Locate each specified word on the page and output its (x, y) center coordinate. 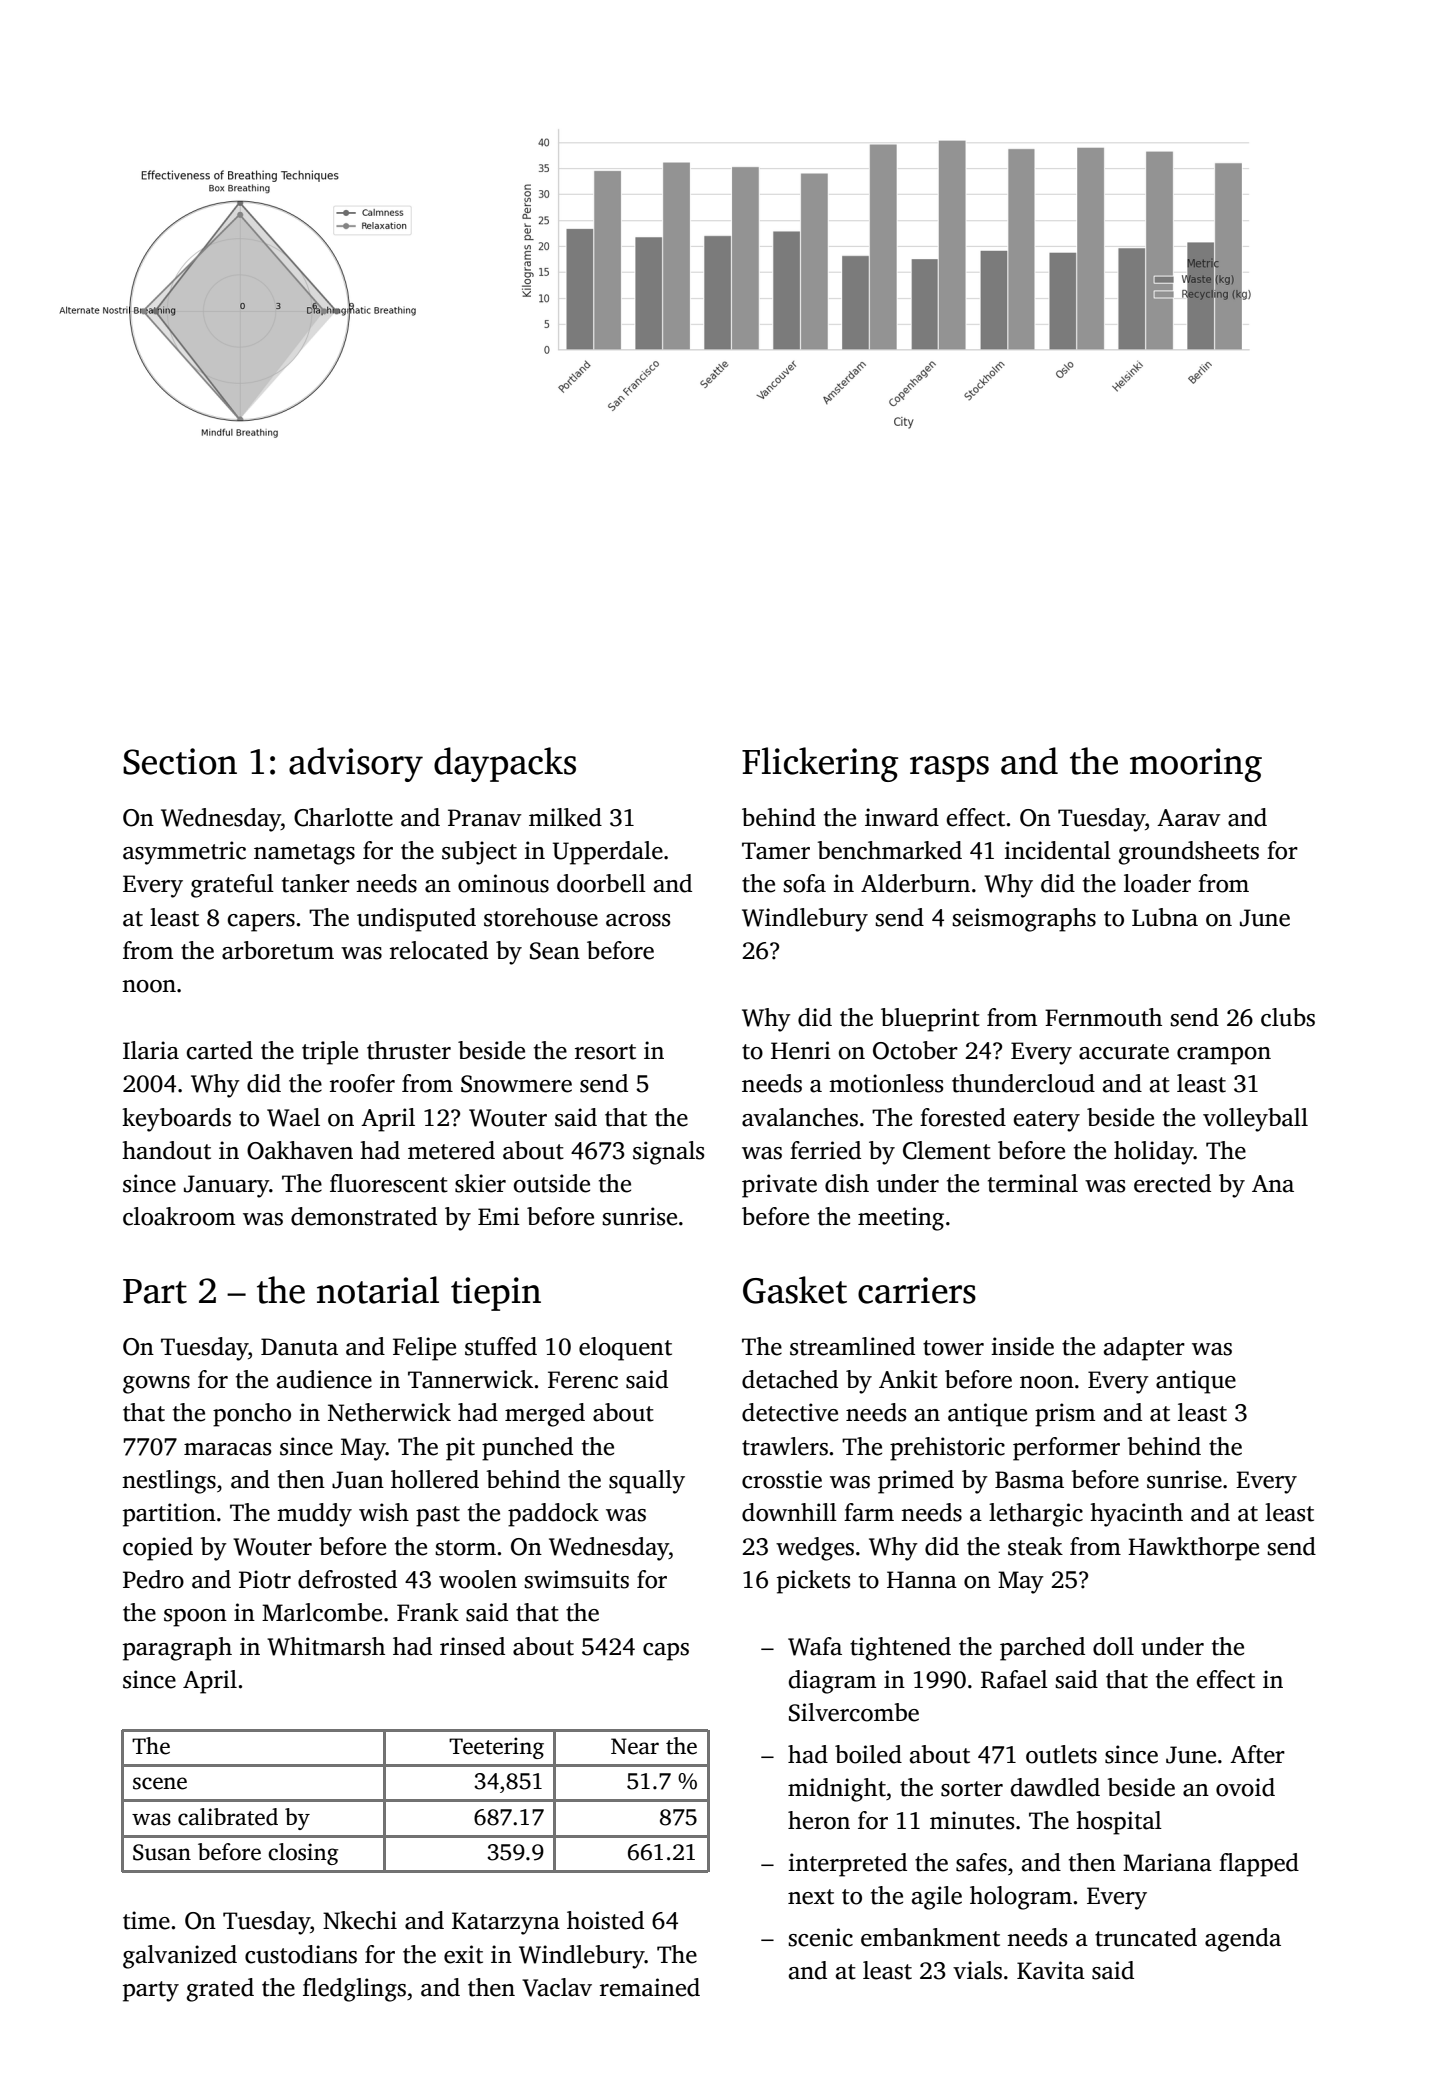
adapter (1144, 1349)
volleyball (1255, 1120)
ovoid (1245, 1787)
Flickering (820, 764)
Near (635, 1746)
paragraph (177, 1649)
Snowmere (516, 1084)
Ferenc (583, 1380)
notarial (378, 1290)
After (1257, 1754)
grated (220, 1990)
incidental (1057, 850)
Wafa (815, 1646)
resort (605, 1052)
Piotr (265, 1579)
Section (180, 761)
